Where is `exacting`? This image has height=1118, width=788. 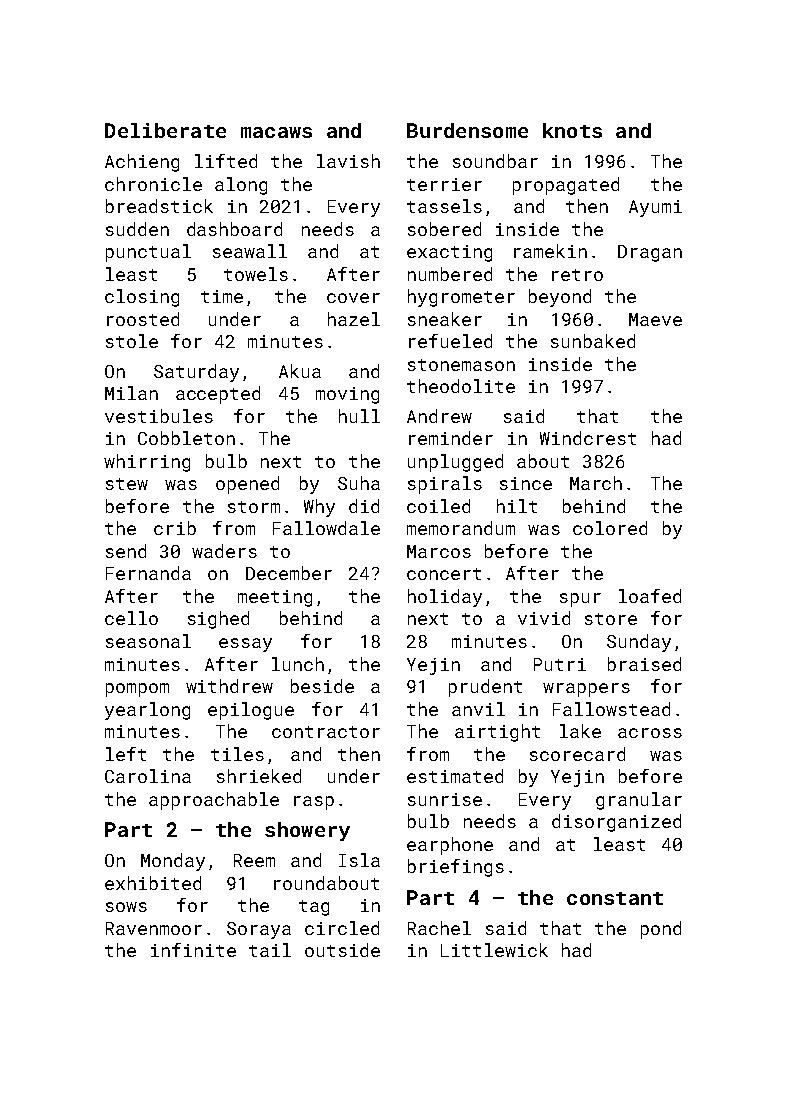 exacting is located at coordinates (449, 253).
